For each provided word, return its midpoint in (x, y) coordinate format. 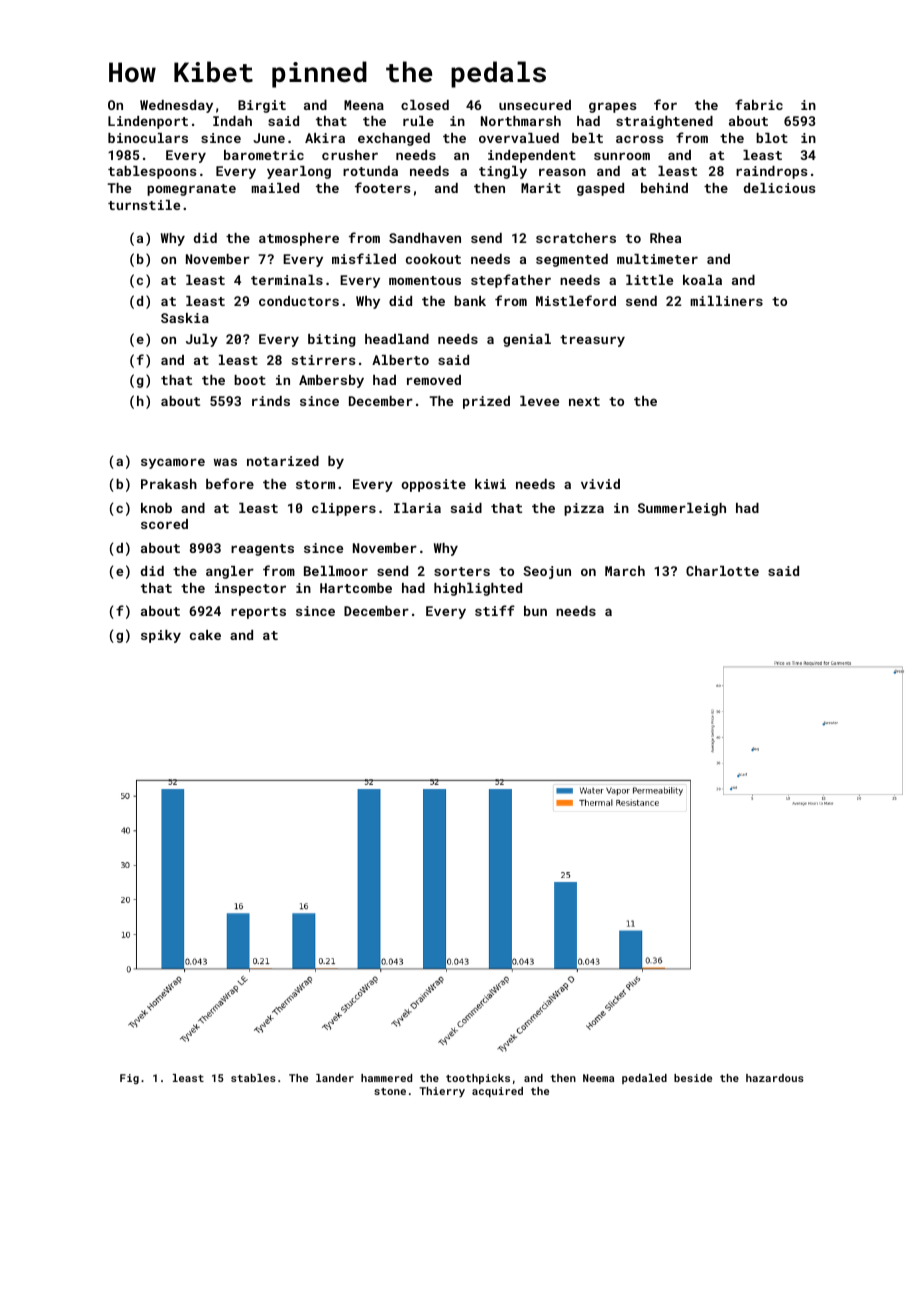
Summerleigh (682, 509)
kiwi (490, 484)
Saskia (185, 318)
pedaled (644, 1079)
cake (205, 635)
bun (535, 611)
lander (335, 1078)
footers (382, 187)
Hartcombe (356, 588)
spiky (161, 636)
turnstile (144, 205)
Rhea (665, 238)
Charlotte (722, 571)
